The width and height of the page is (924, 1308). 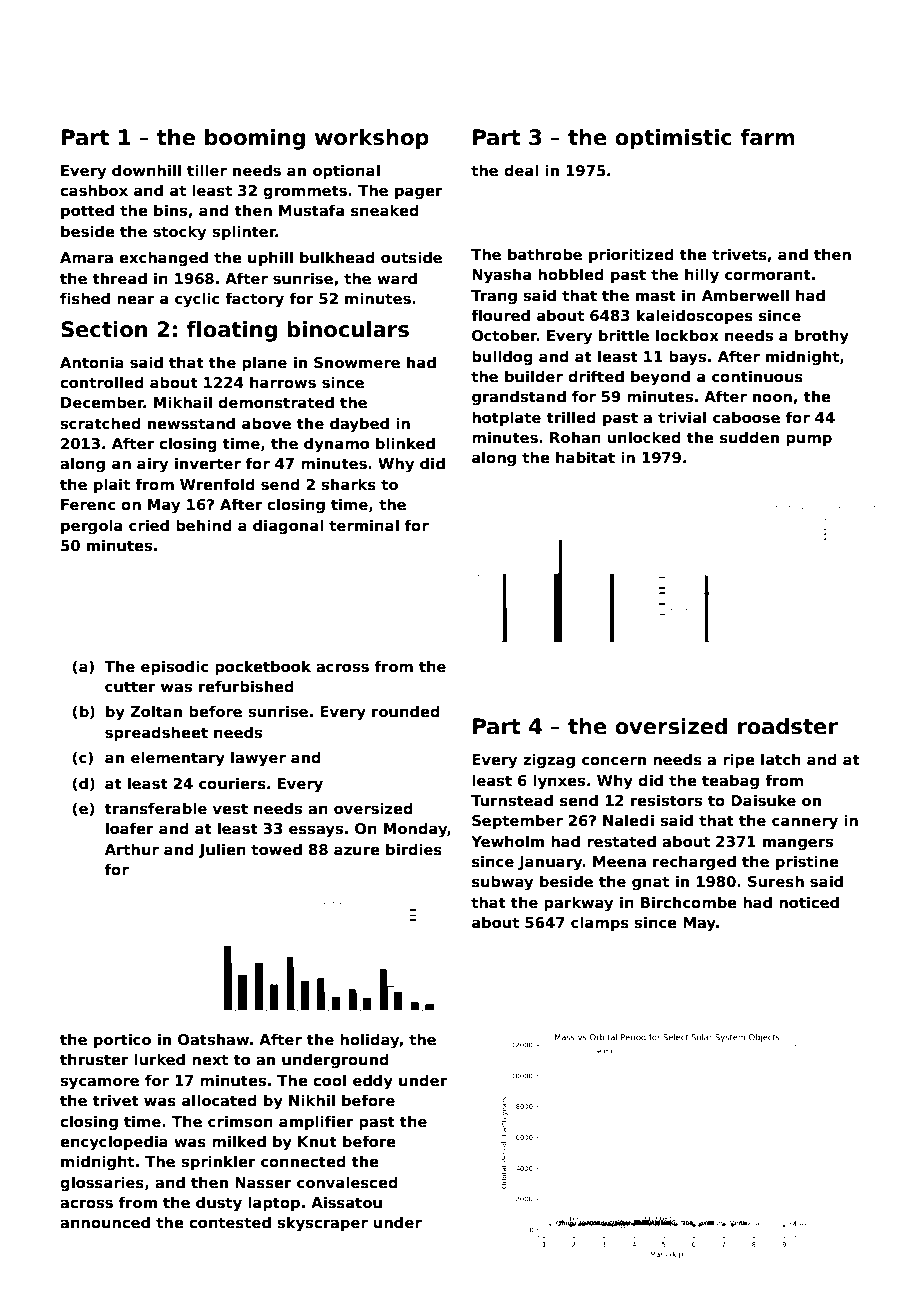 What do you see at coordinates (105, 1222) in the page?
I see `announced` at bounding box center [105, 1222].
